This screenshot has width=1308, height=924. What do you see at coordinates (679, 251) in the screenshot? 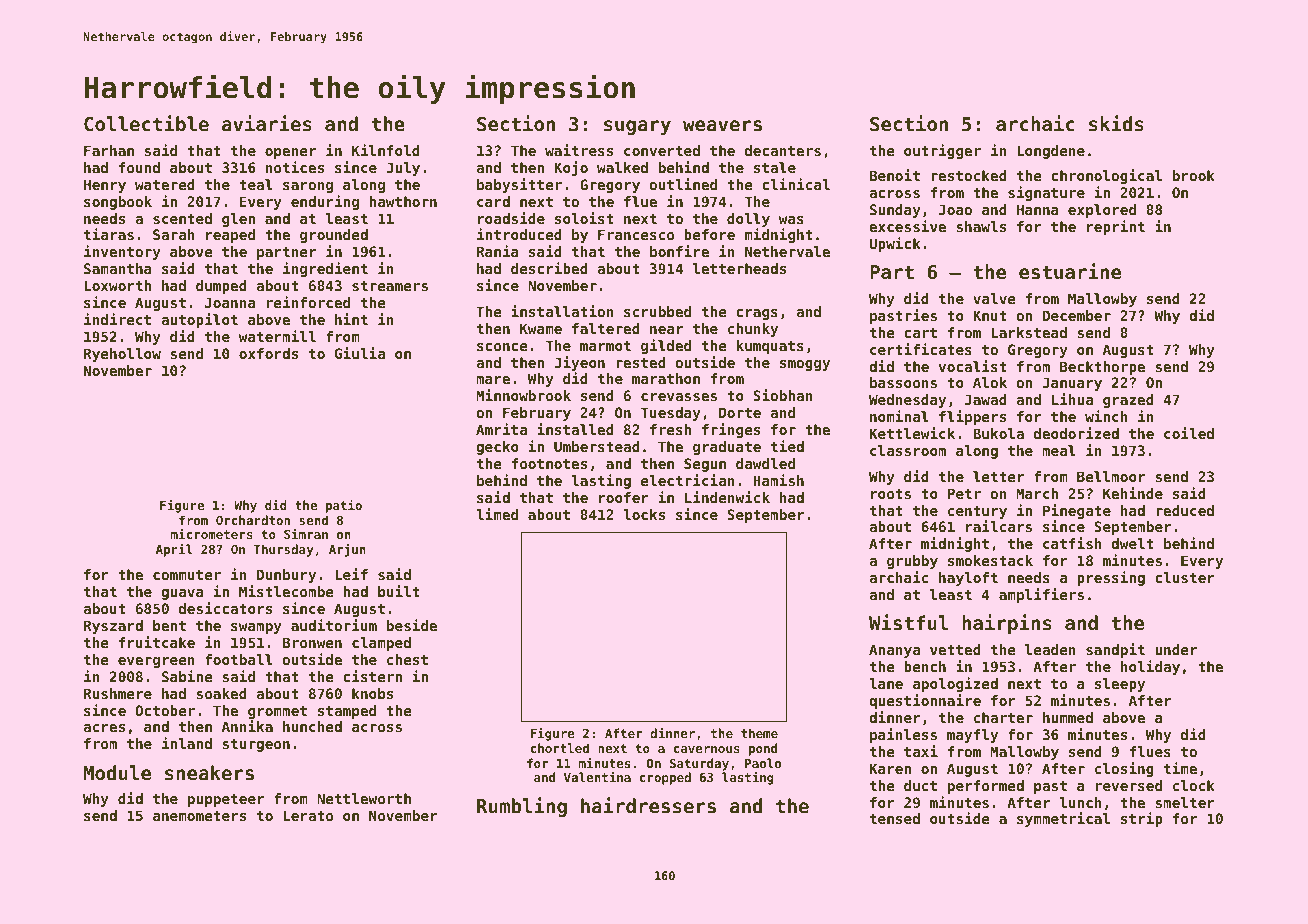
I see `bonfire` at bounding box center [679, 251].
